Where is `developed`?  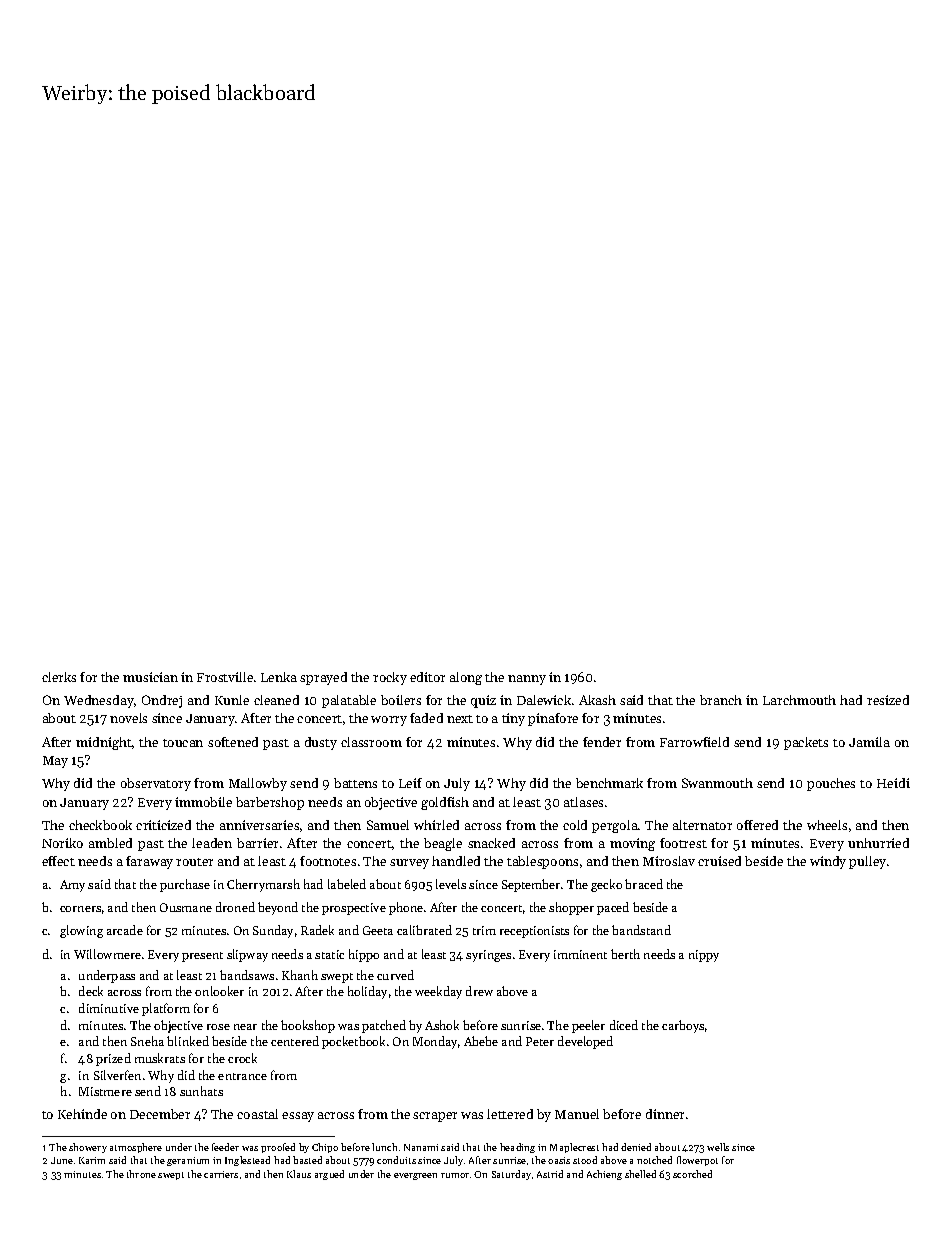
developed is located at coordinates (585, 1042).
